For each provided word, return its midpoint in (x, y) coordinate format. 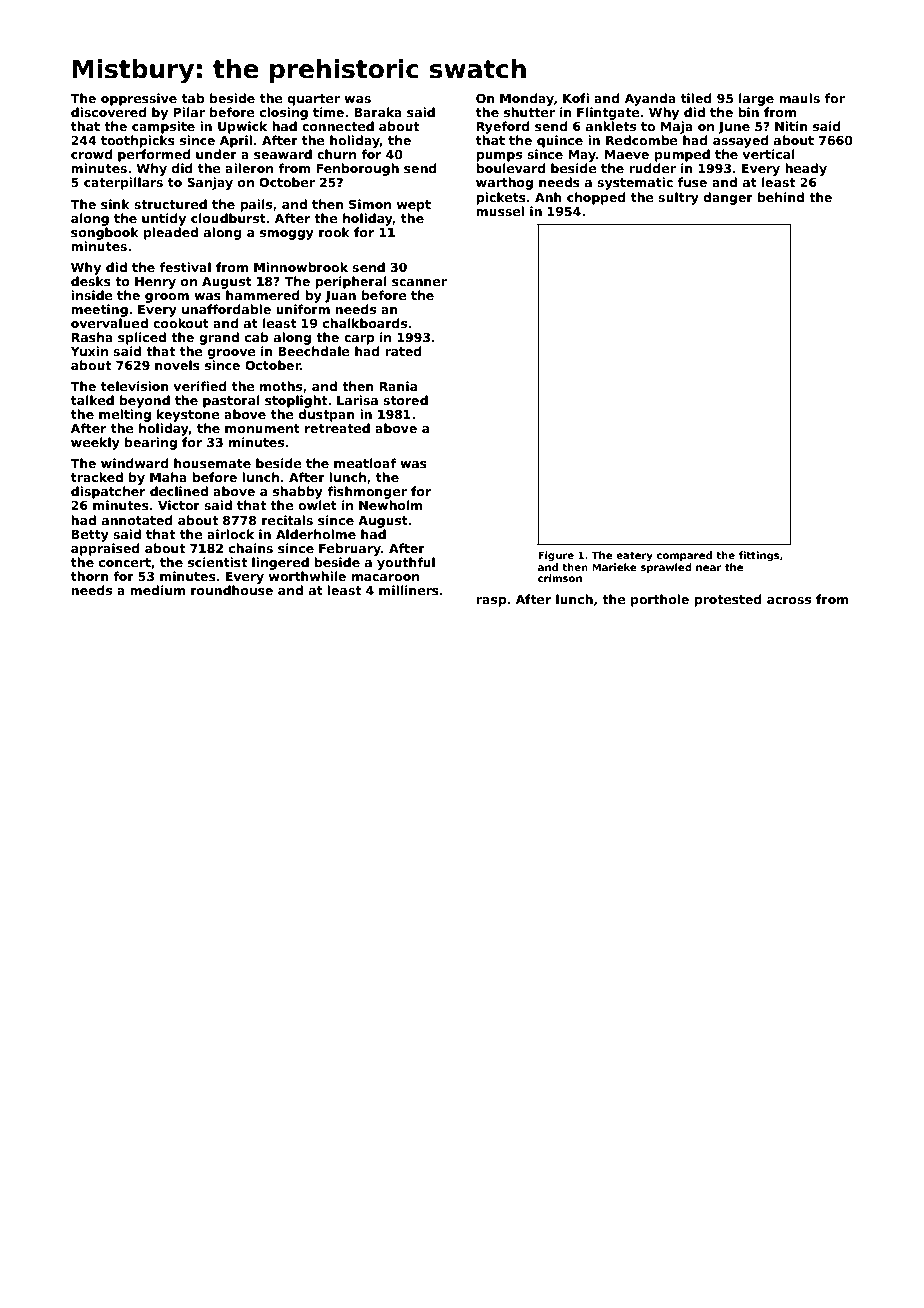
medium (157, 590)
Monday (527, 99)
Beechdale (314, 351)
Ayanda (650, 99)
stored (405, 400)
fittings (759, 556)
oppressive (139, 99)
